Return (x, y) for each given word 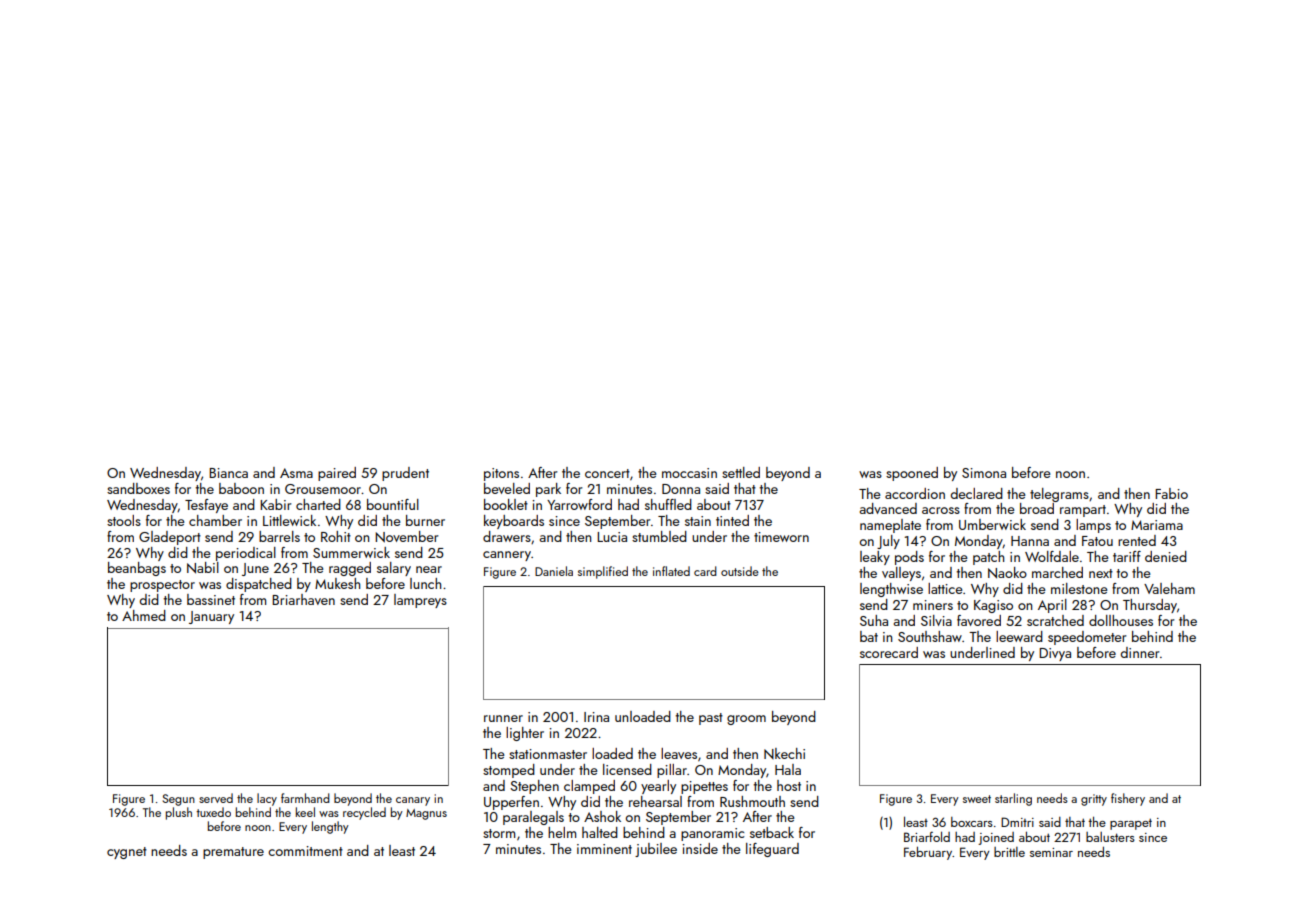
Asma (296, 473)
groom (746, 720)
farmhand (305, 798)
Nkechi (784, 753)
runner (503, 718)
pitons (501, 474)
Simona (984, 473)
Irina (596, 717)
